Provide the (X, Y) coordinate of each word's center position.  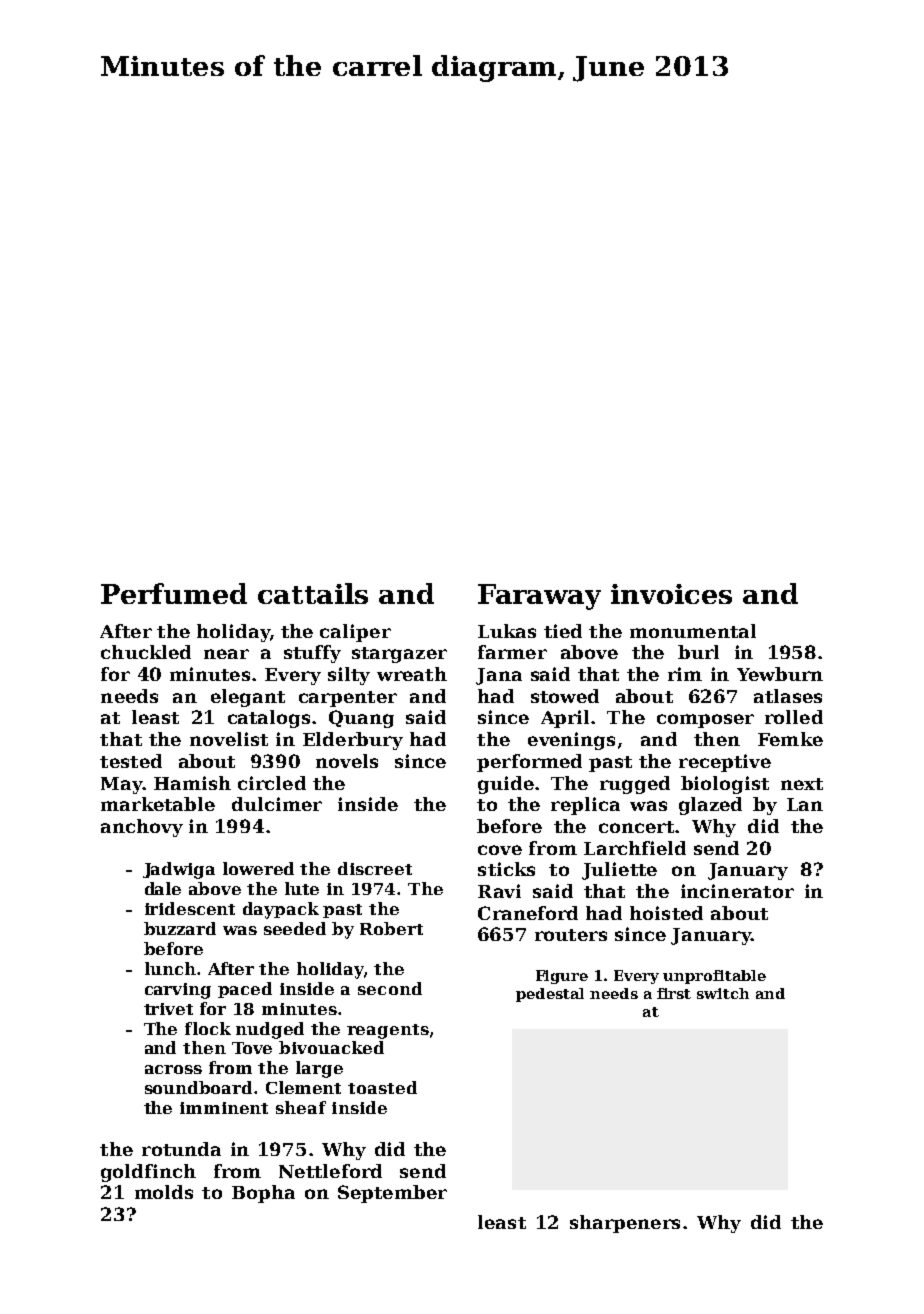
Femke (790, 739)
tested (131, 761)
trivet (168, 1009)
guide (506, 785)
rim (685, 674)
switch (723, 993)
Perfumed (174, 593)
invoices (671, 594)
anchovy (142, 828)
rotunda (181, 1149)
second (390, 988)
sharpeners (625, 1224)
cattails (313, 593)
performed (529, 763)
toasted (382, 1087)
